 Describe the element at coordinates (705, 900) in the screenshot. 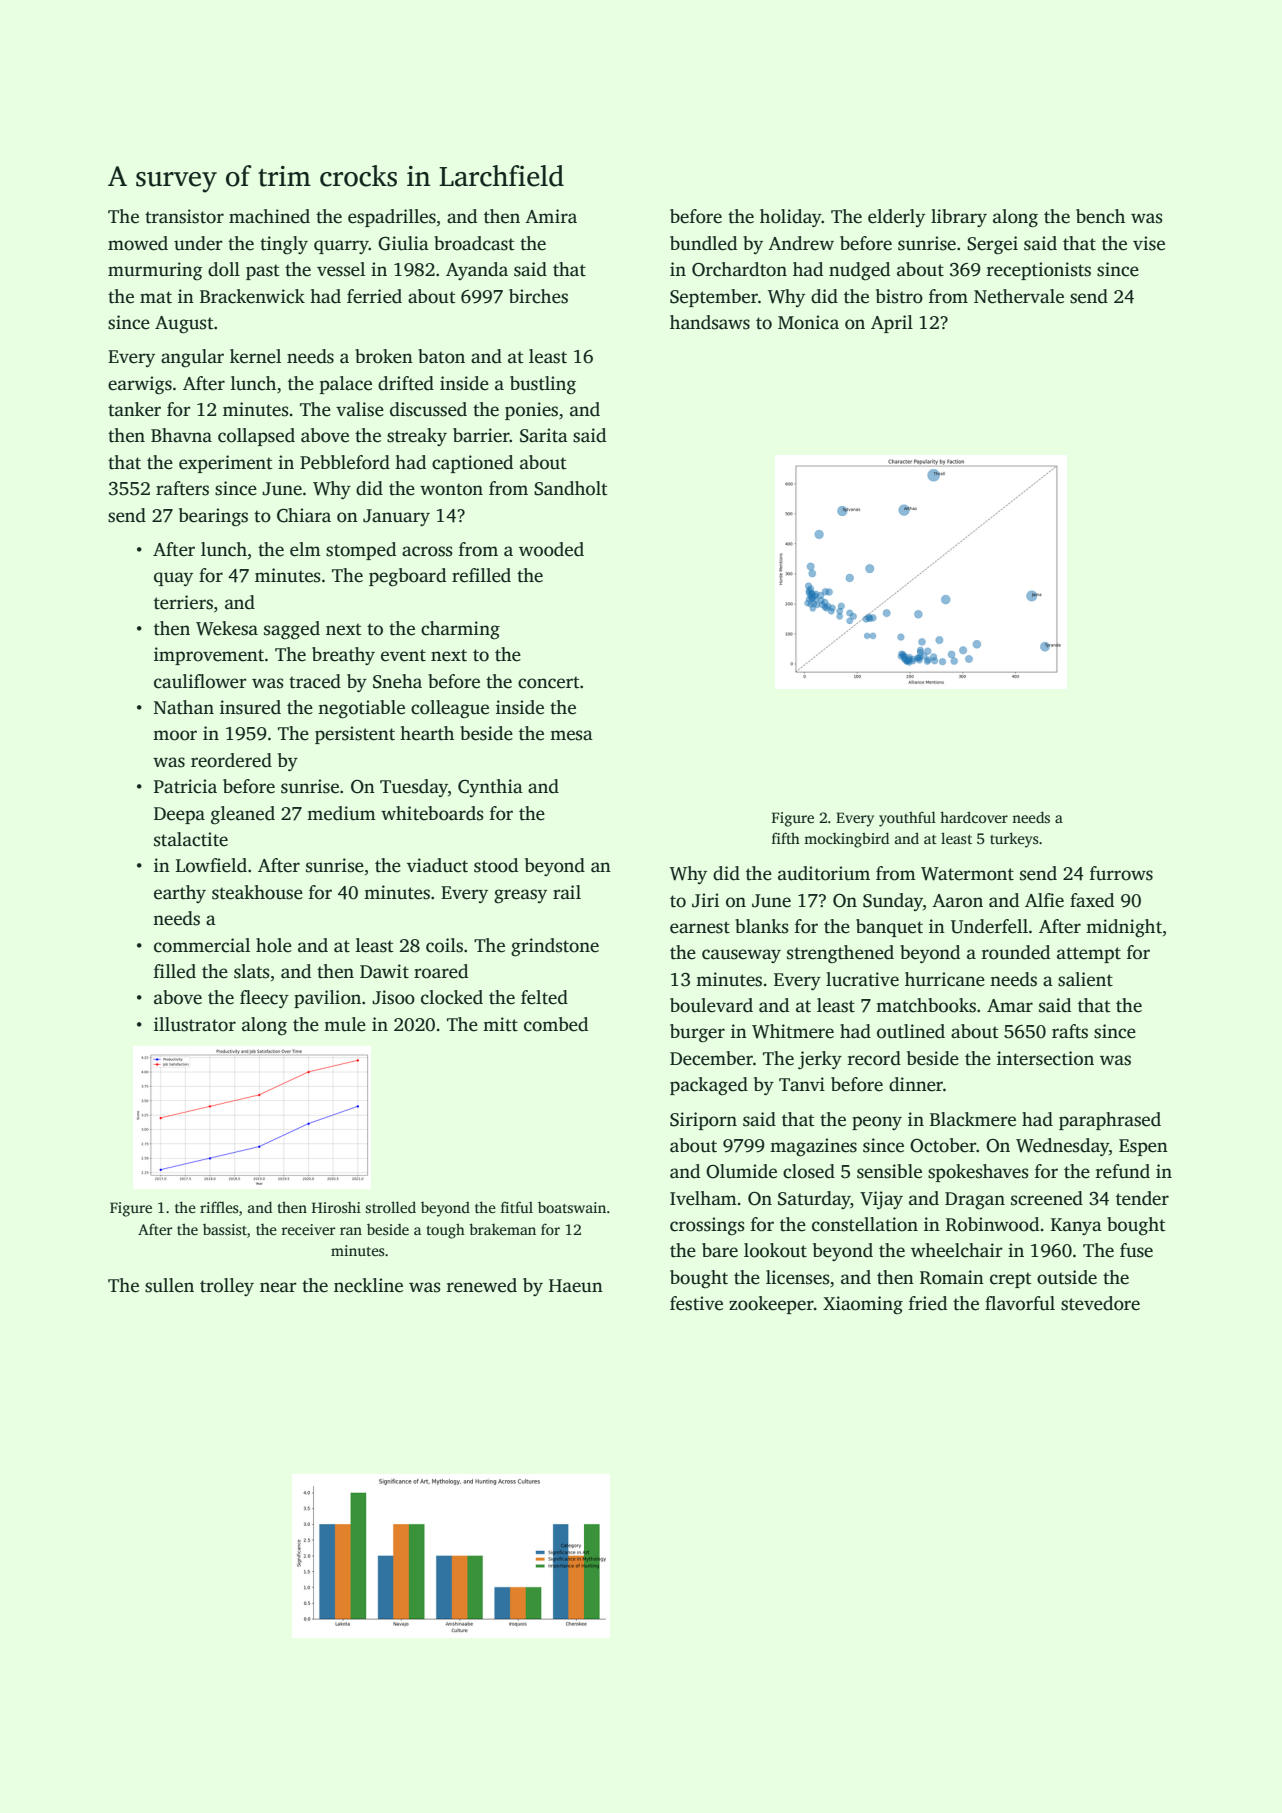

I see `Jiri` at that location.
